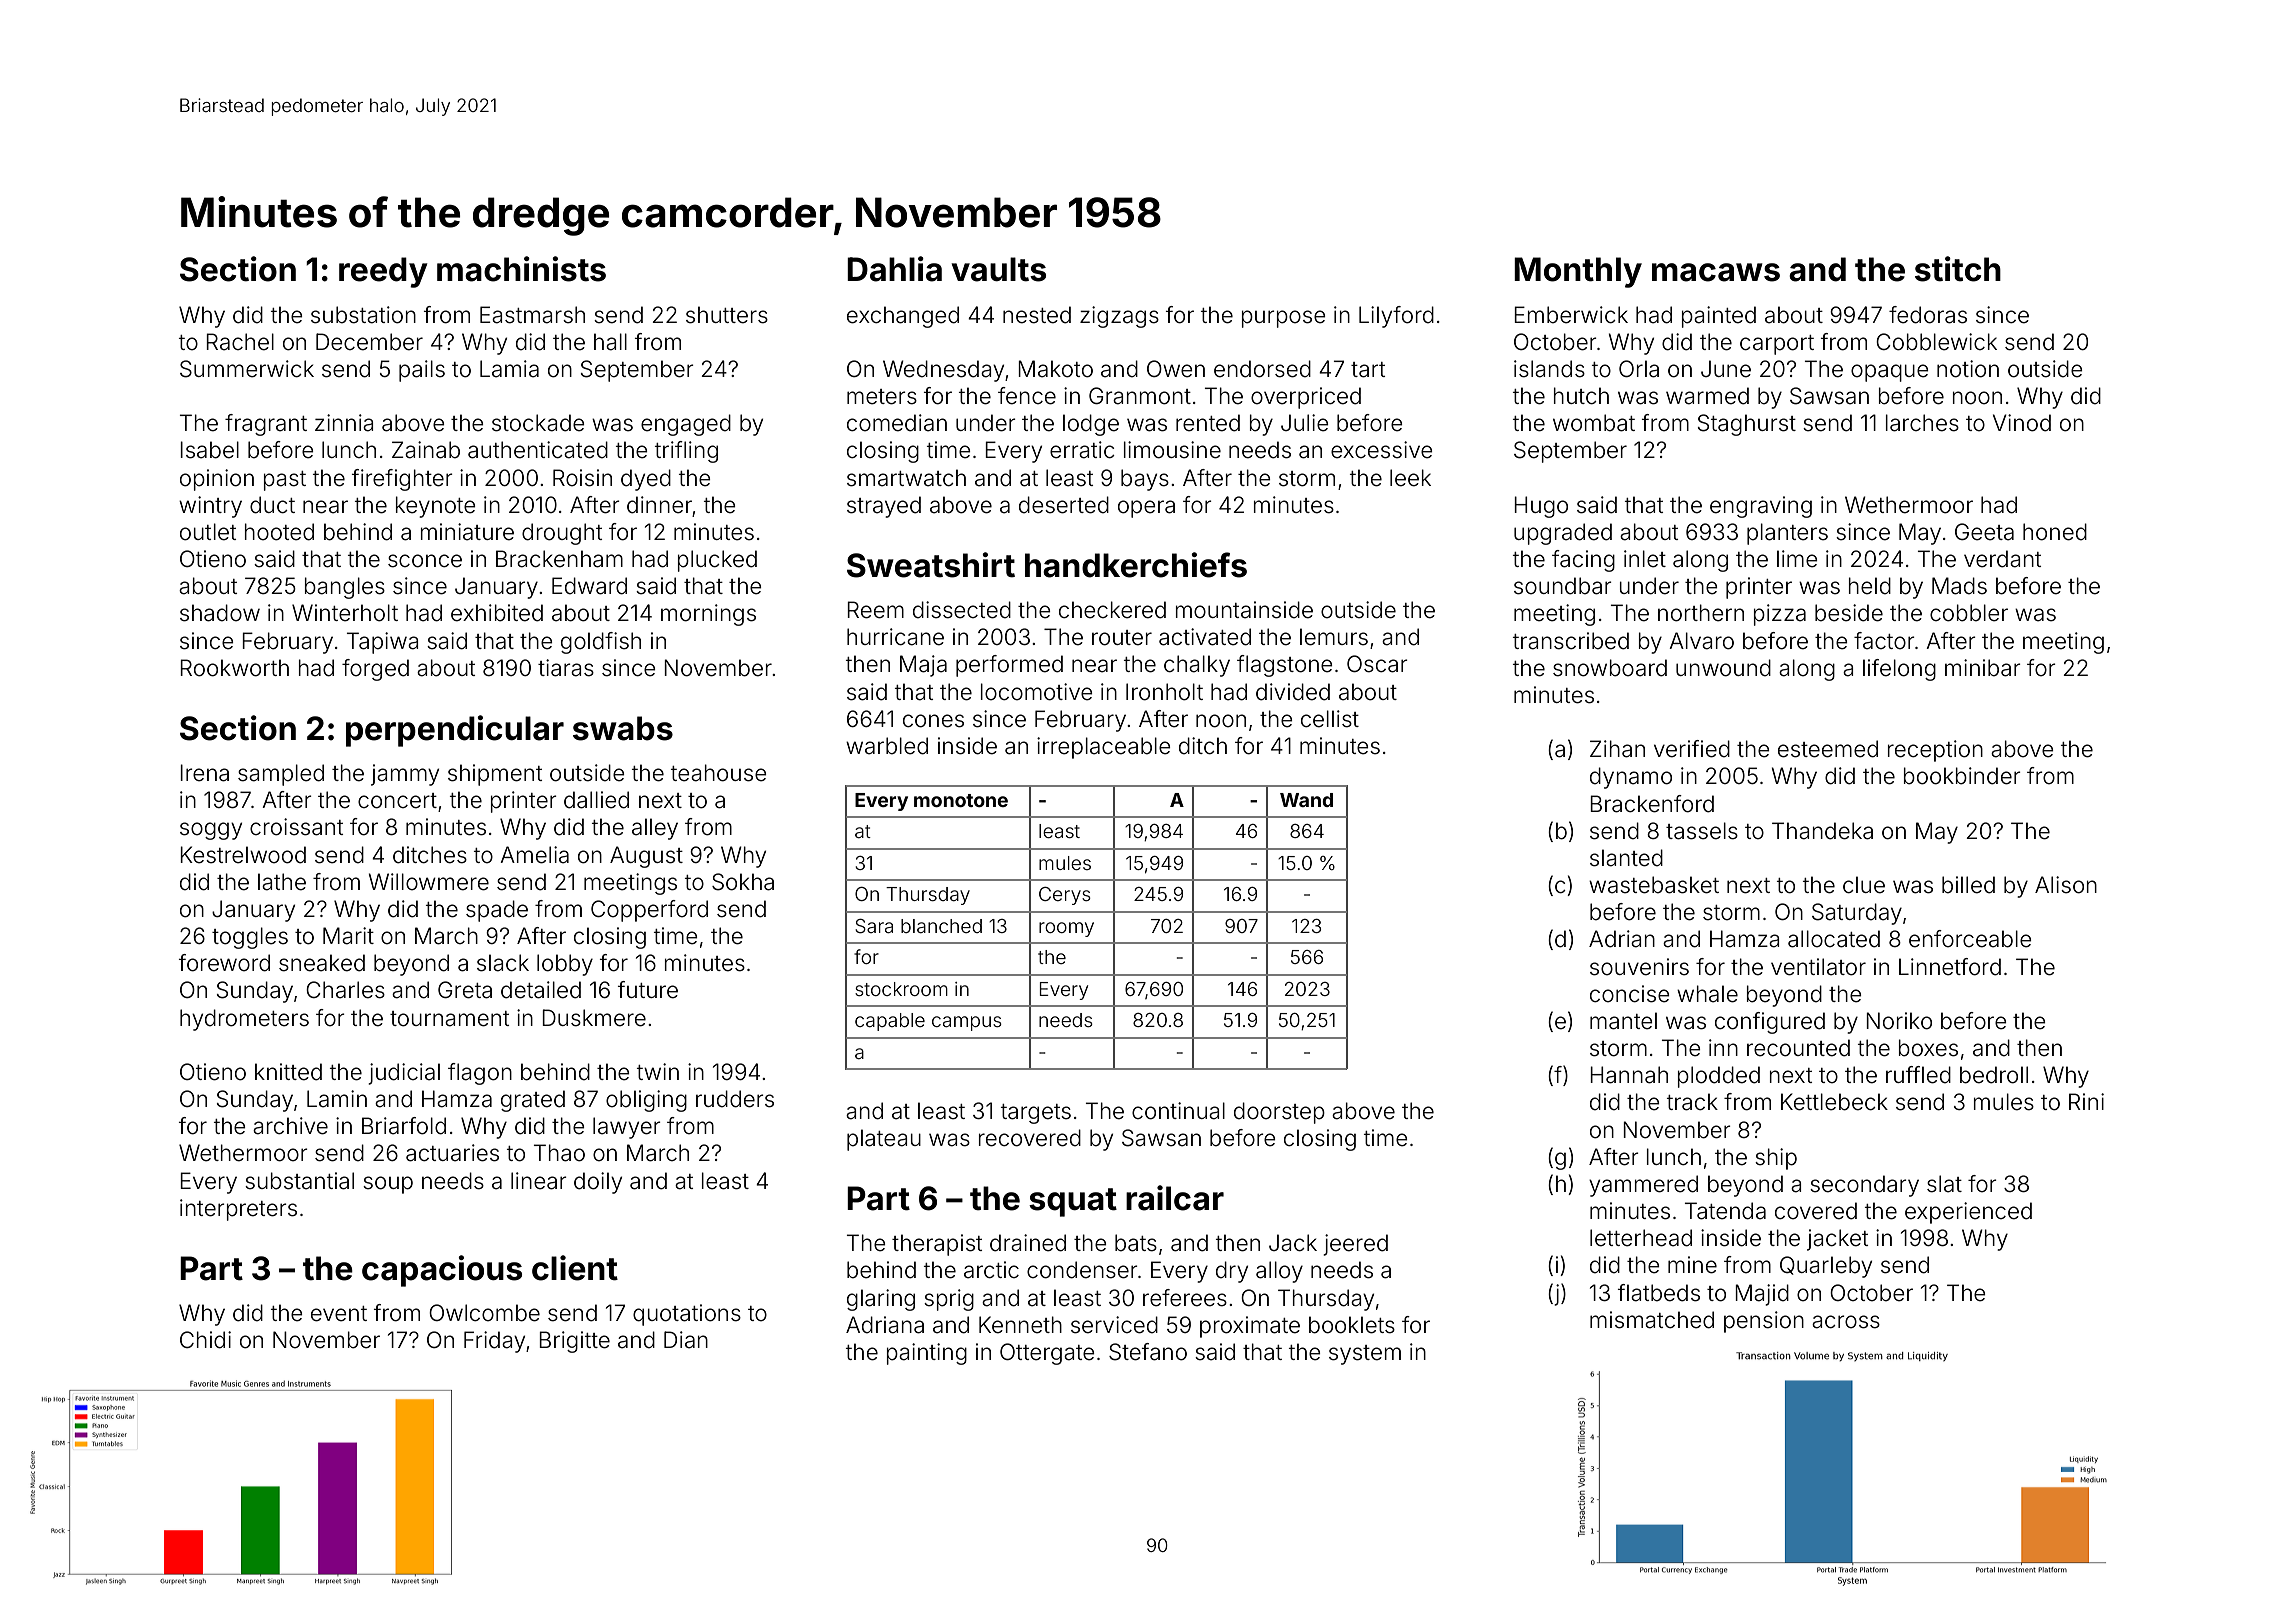 Image resolution: width=2292 pixels, height=1620 pixels. What do you see at coordinates (1928, 1048) in the screenshot?
I see `boxes` at bounding box center [1928, 1048].
